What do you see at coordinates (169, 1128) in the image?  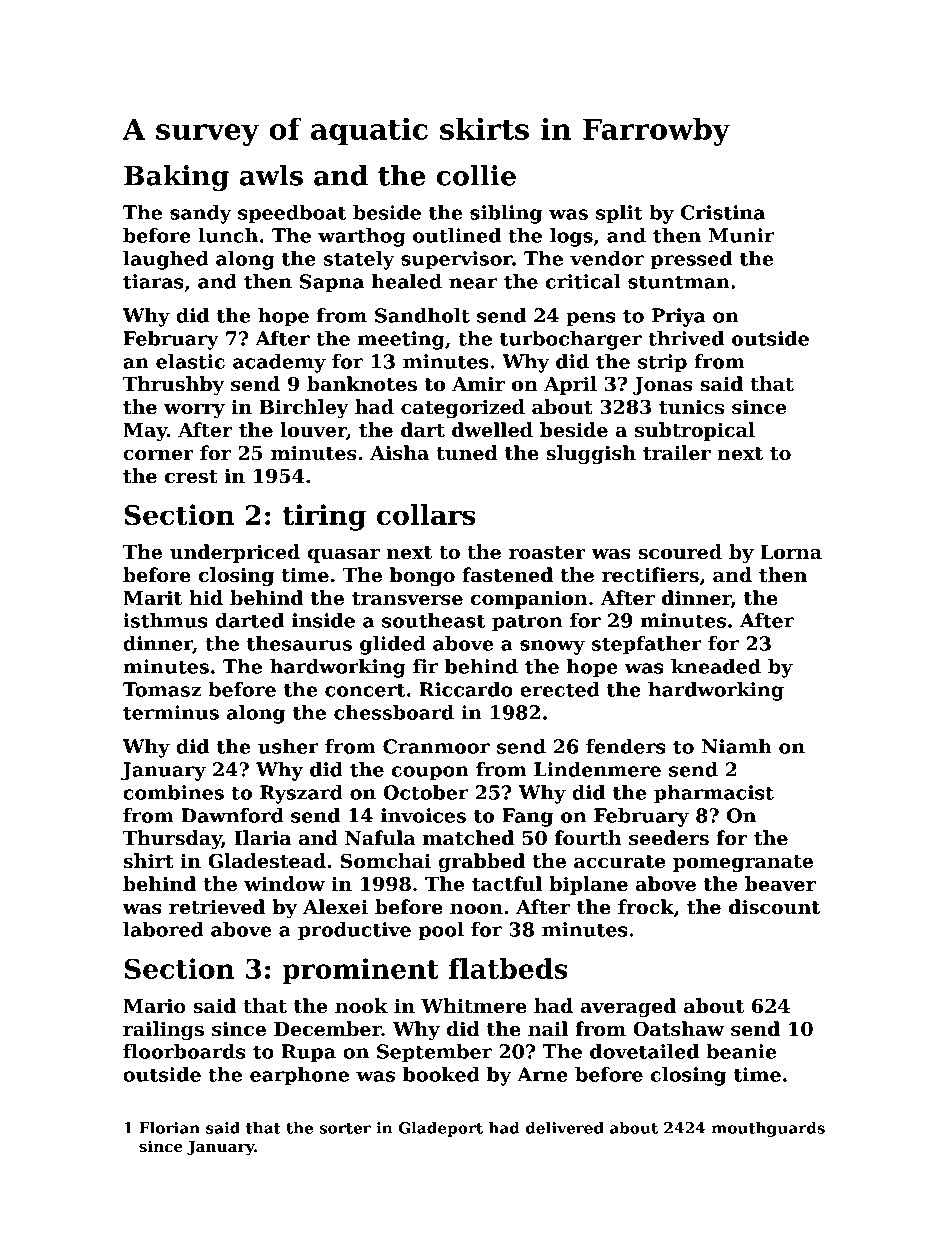 I see `Florian` at bounding box center [169, 1128].
